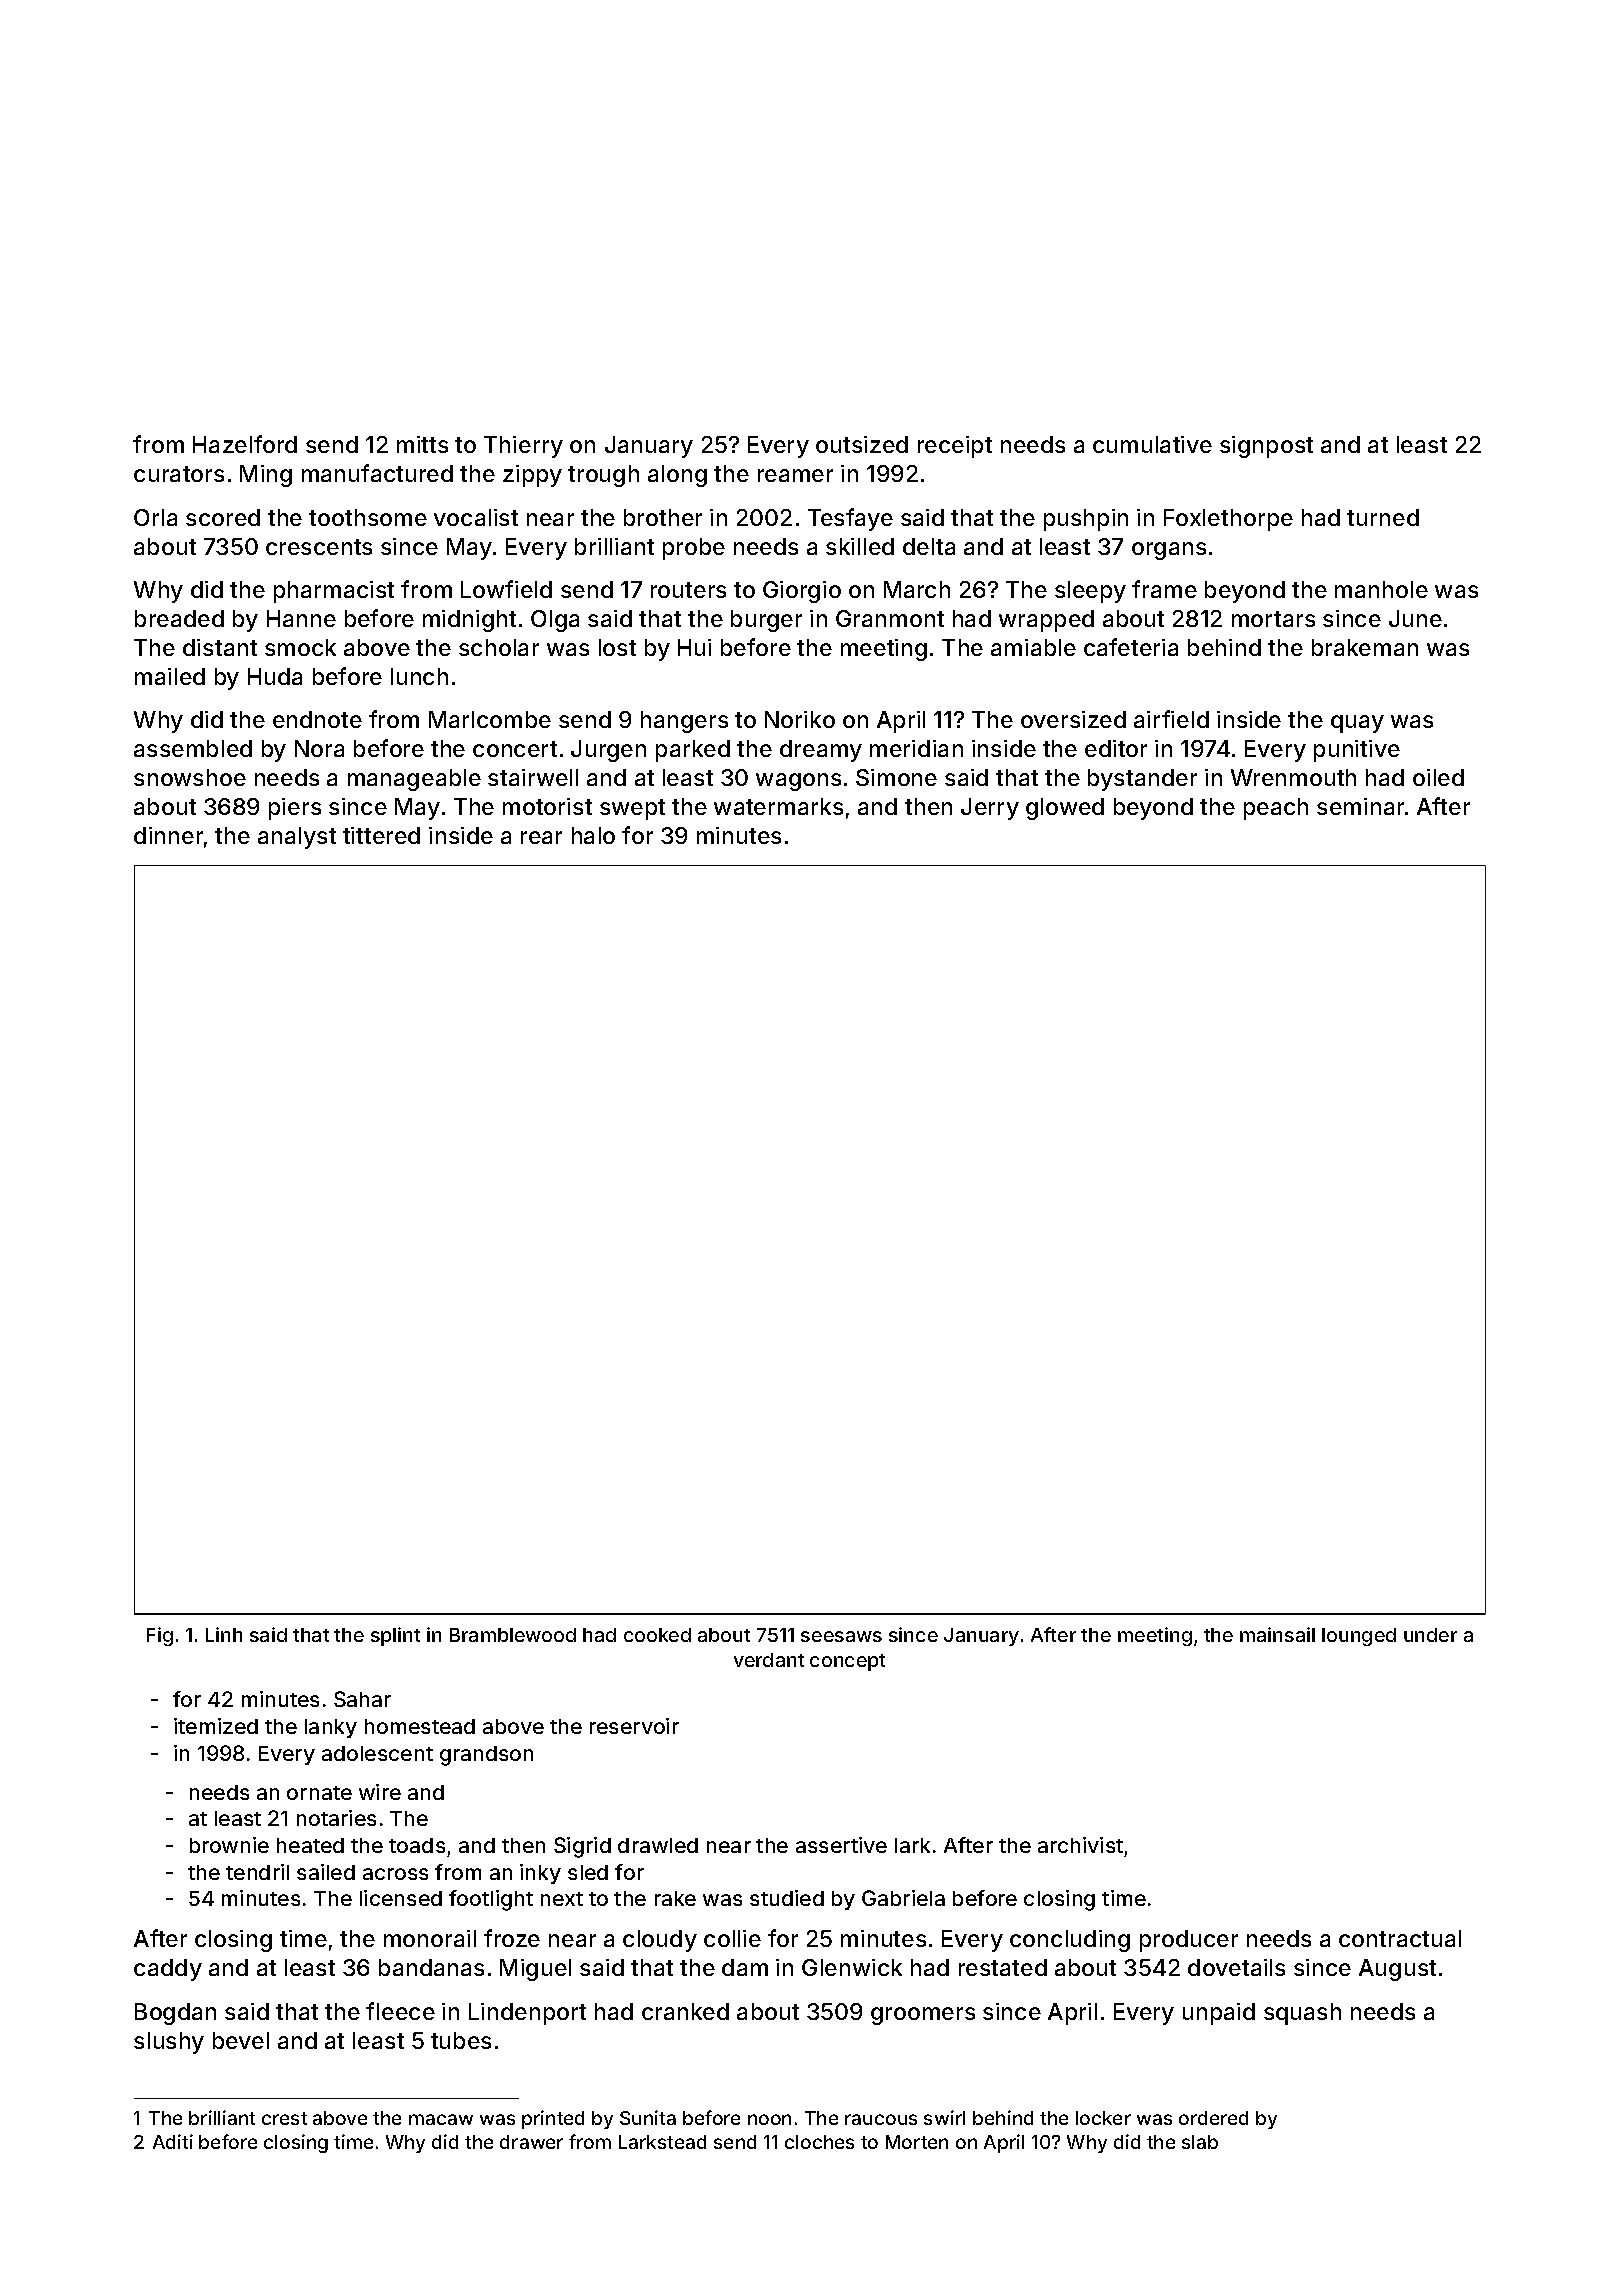  I want to click on lounged, so click(1359, 1637).
